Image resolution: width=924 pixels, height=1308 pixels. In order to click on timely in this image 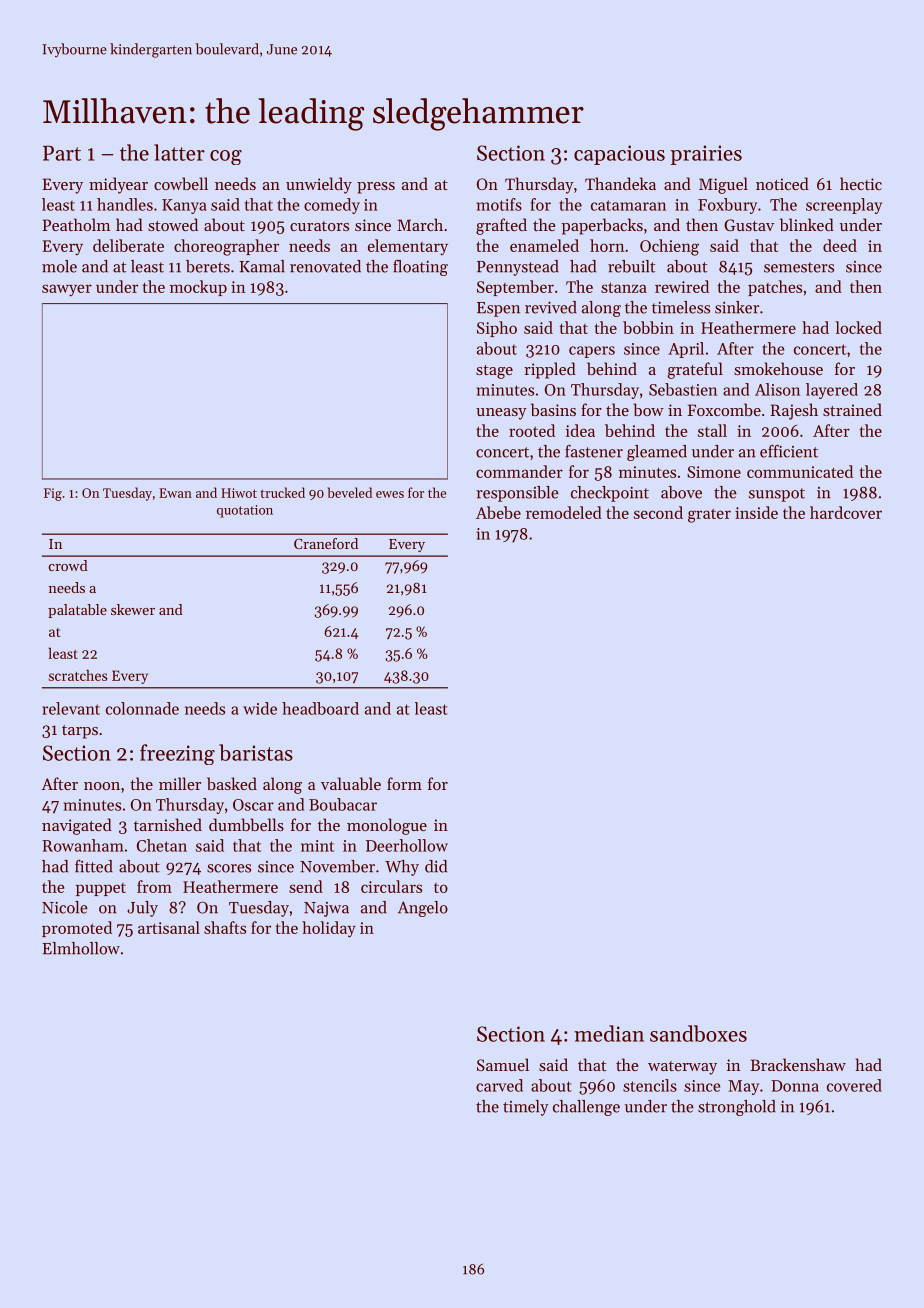, I will do `click(526, 1108)`.
